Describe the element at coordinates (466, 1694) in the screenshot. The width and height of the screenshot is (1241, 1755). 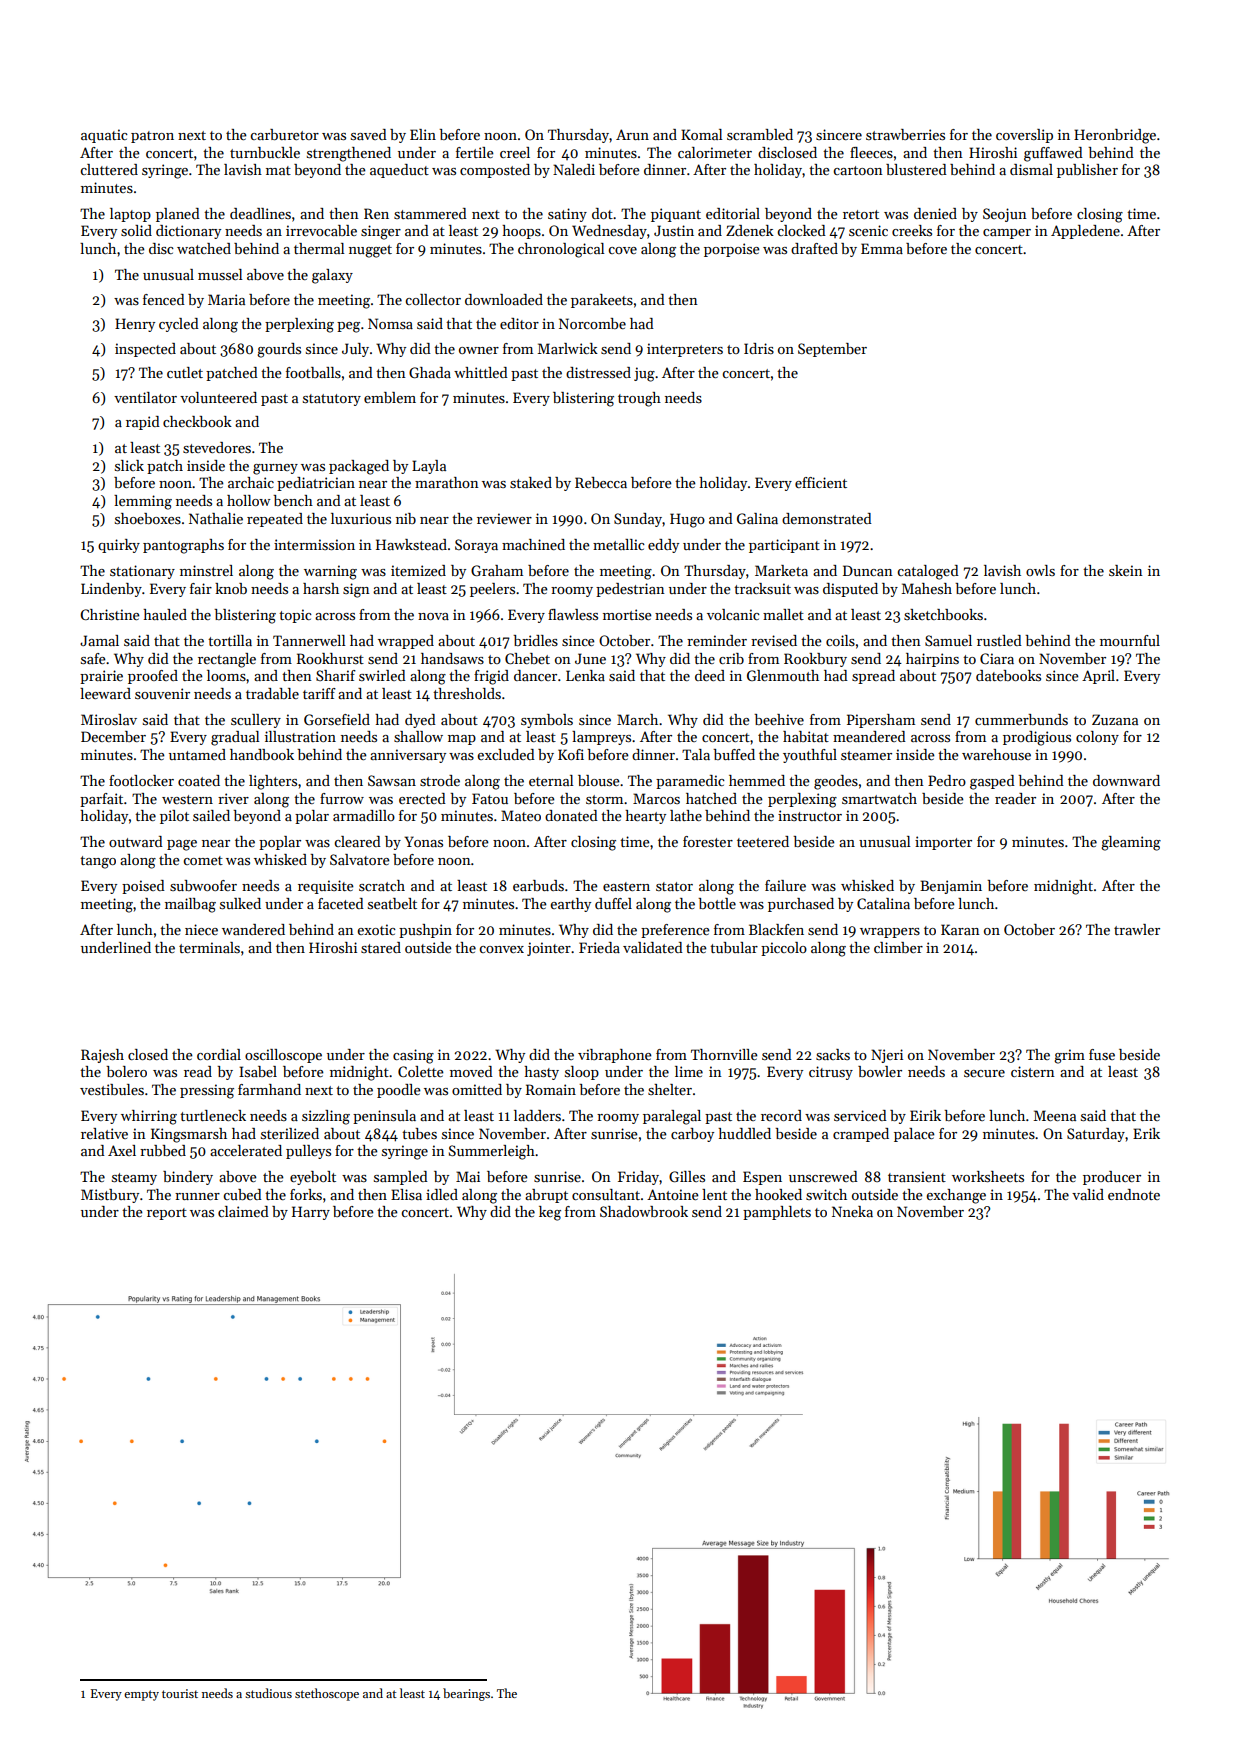
I see `bearings` at that location.
